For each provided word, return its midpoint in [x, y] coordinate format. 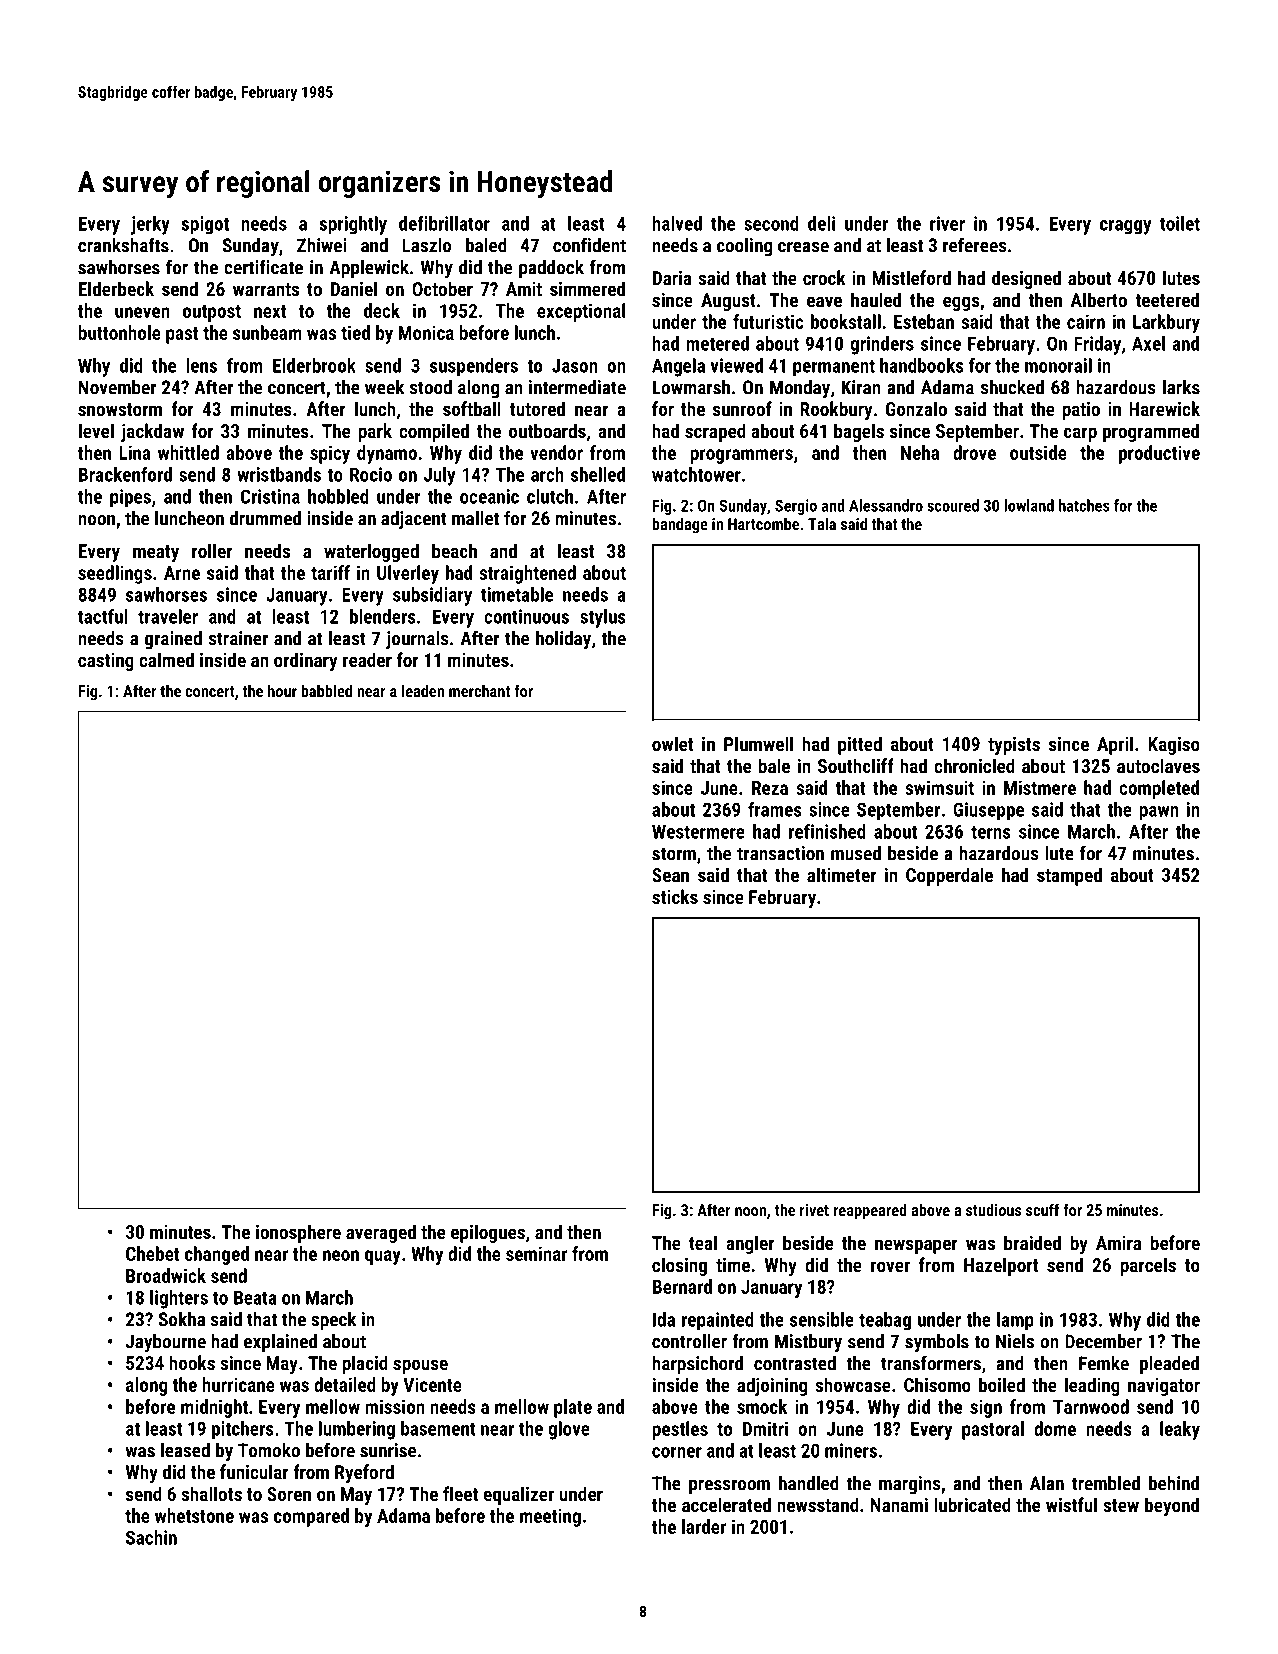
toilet [1180, 223]
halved [677, 223]
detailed [345, 1384]
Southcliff [856, 765]
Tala [822, 523]
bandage [680, 525]
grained [173, 640]
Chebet [152, 1253]
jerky [150, 225]
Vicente [432, 1384]
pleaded [1169, 1365]
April [1115, 745]
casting [106, 662]
